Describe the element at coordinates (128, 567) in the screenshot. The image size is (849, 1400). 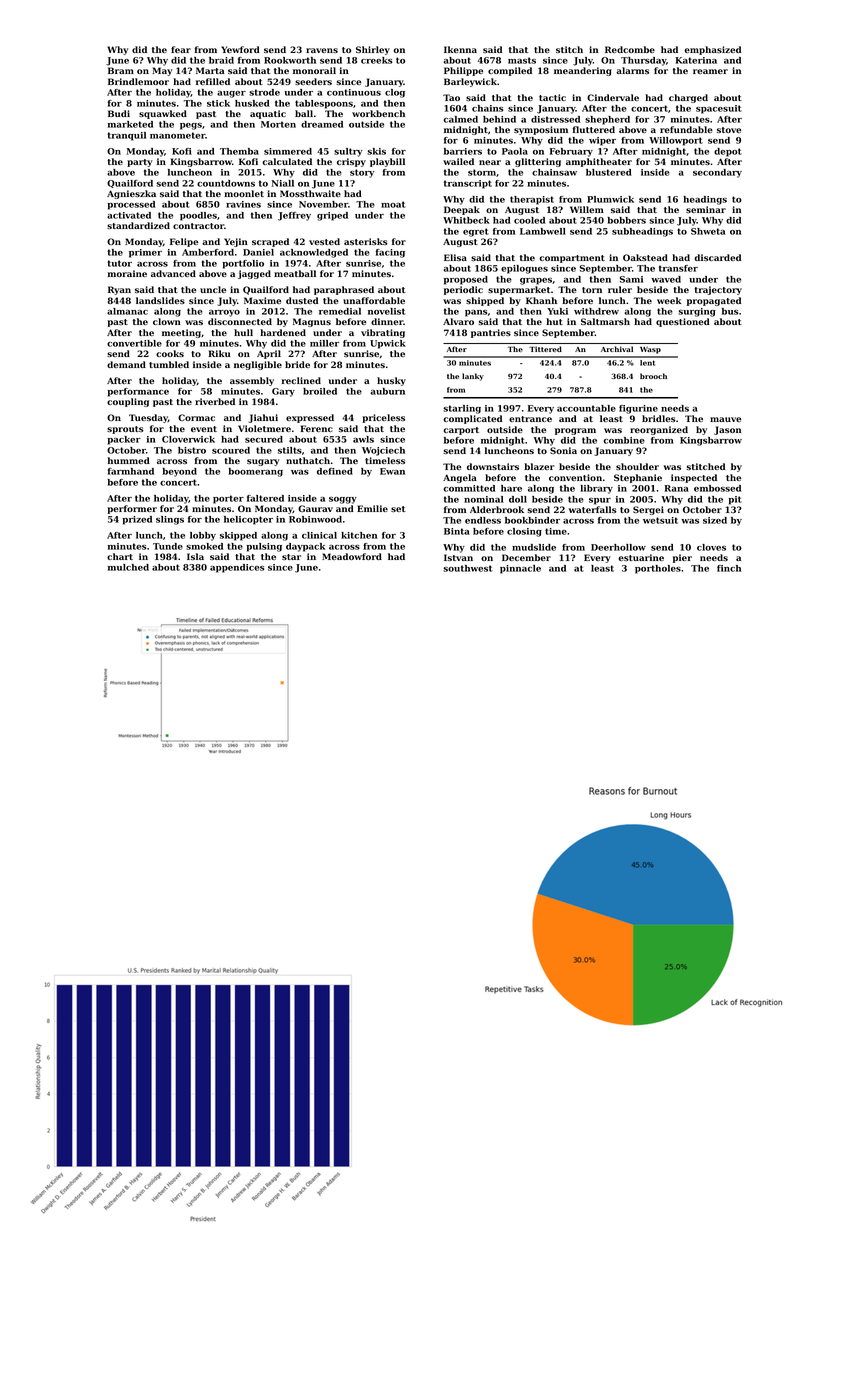
I see `mulched` at that location.
